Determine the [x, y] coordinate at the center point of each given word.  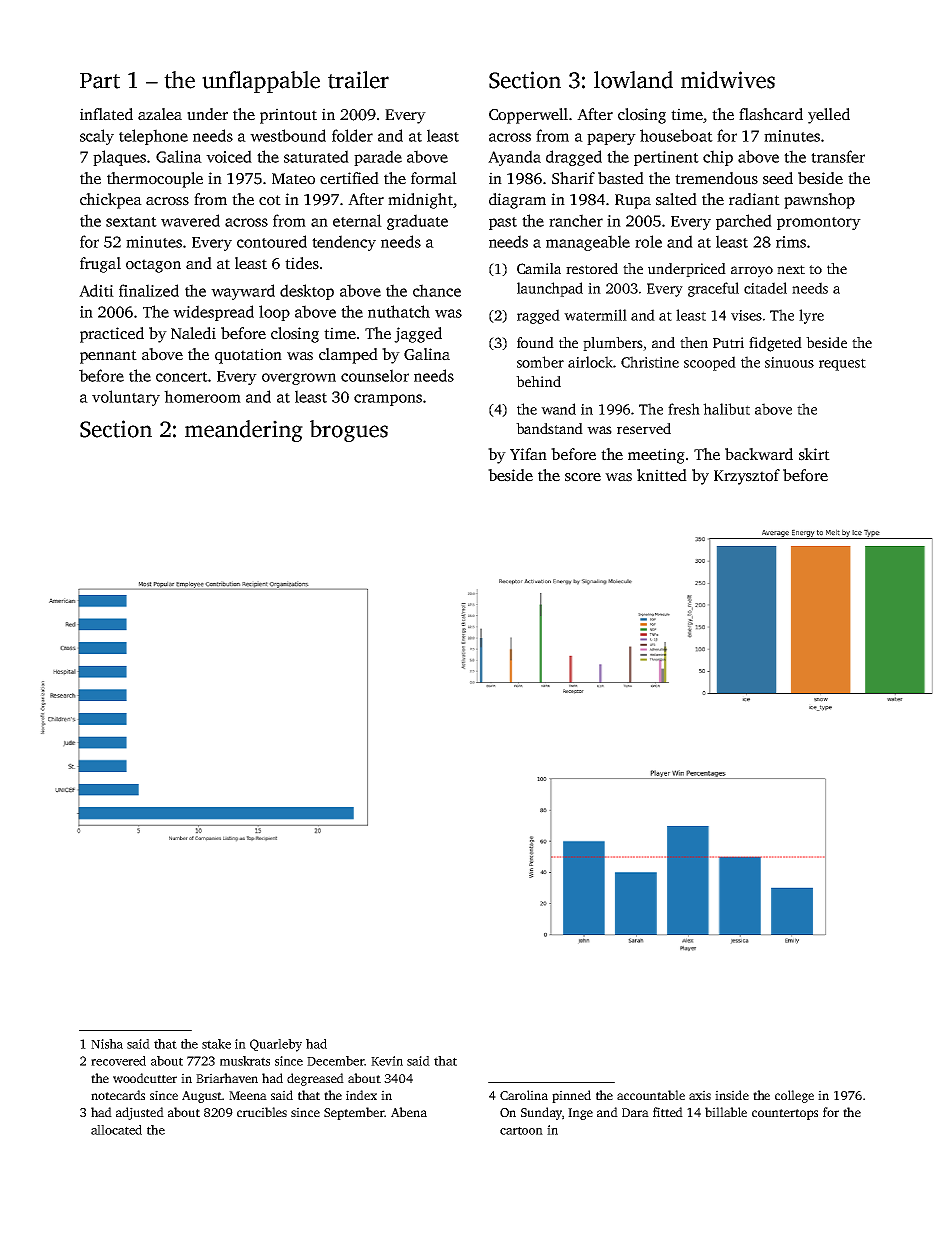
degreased [315, 1079]
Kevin [387, 1061]
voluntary [126, 398]
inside [732, 1095]
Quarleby [276, 1045]
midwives [728, 80]
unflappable [261, 82]
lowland [633, 80]
